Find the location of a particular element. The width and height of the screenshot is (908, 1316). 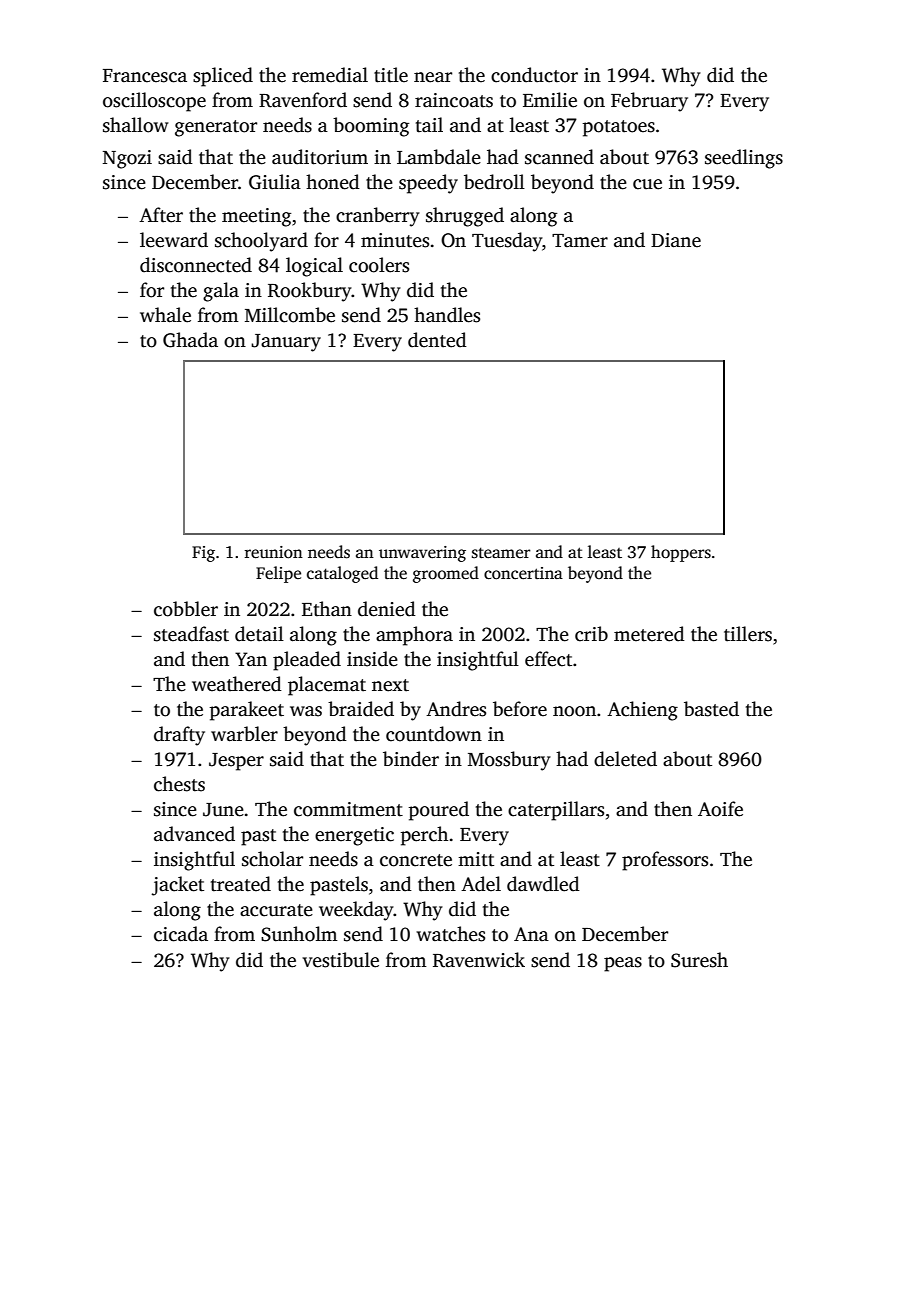

professors is located at coordinates (665, 861).
